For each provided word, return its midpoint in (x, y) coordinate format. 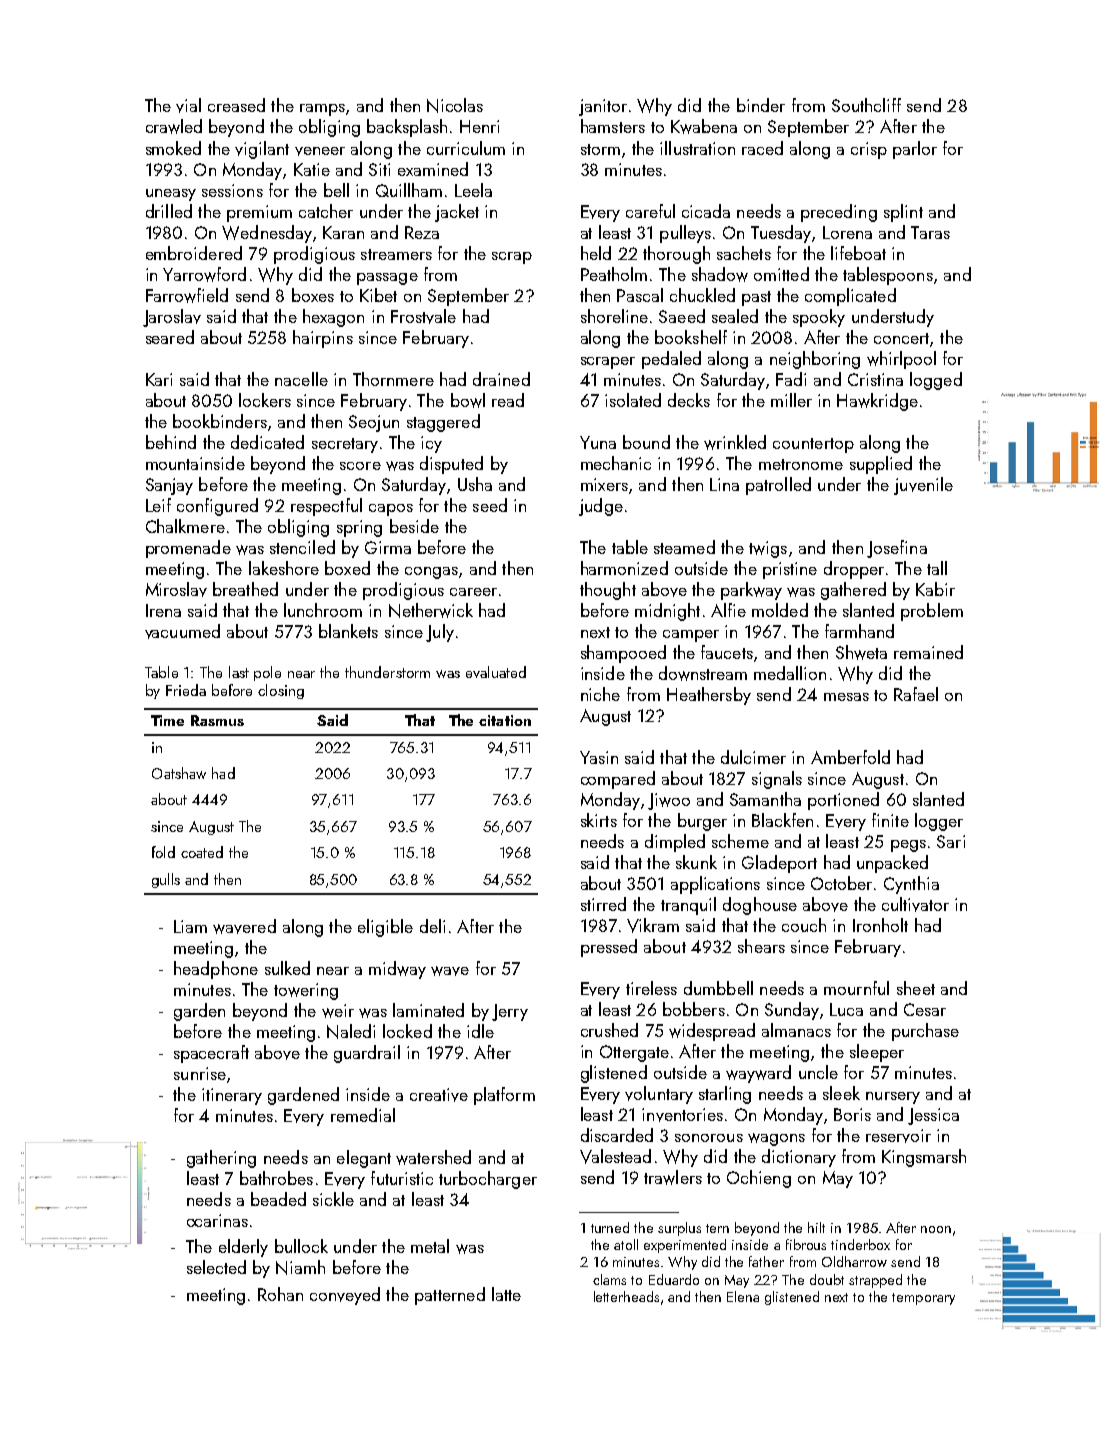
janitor (603, 107)
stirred (603, 904)
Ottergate (634, 1053)
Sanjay (169, 486)
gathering (221, 1159)
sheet (916, 988)
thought (608, 591)
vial (188, 105)
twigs (768, 549)
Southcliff (866, 105)
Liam (190, 926)
